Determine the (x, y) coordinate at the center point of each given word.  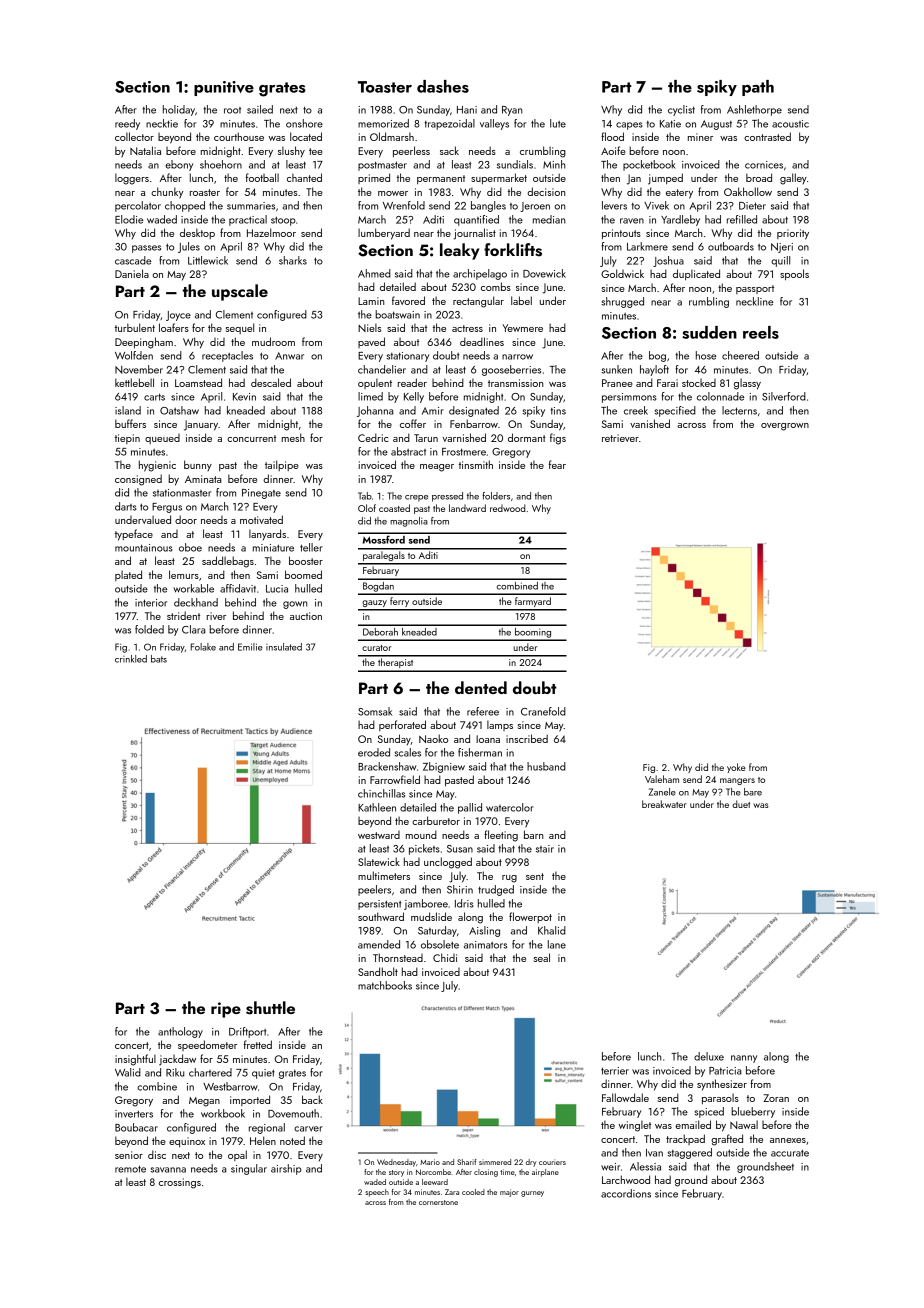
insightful (135, 1060)
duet (741, 804)
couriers (552, 1162)
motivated (261, 519)
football (262, 177)
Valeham (662, 779)
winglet (635, 1126)
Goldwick (622, 273)
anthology (180, 1032)
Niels (369, 327)
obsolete (440, 944)
